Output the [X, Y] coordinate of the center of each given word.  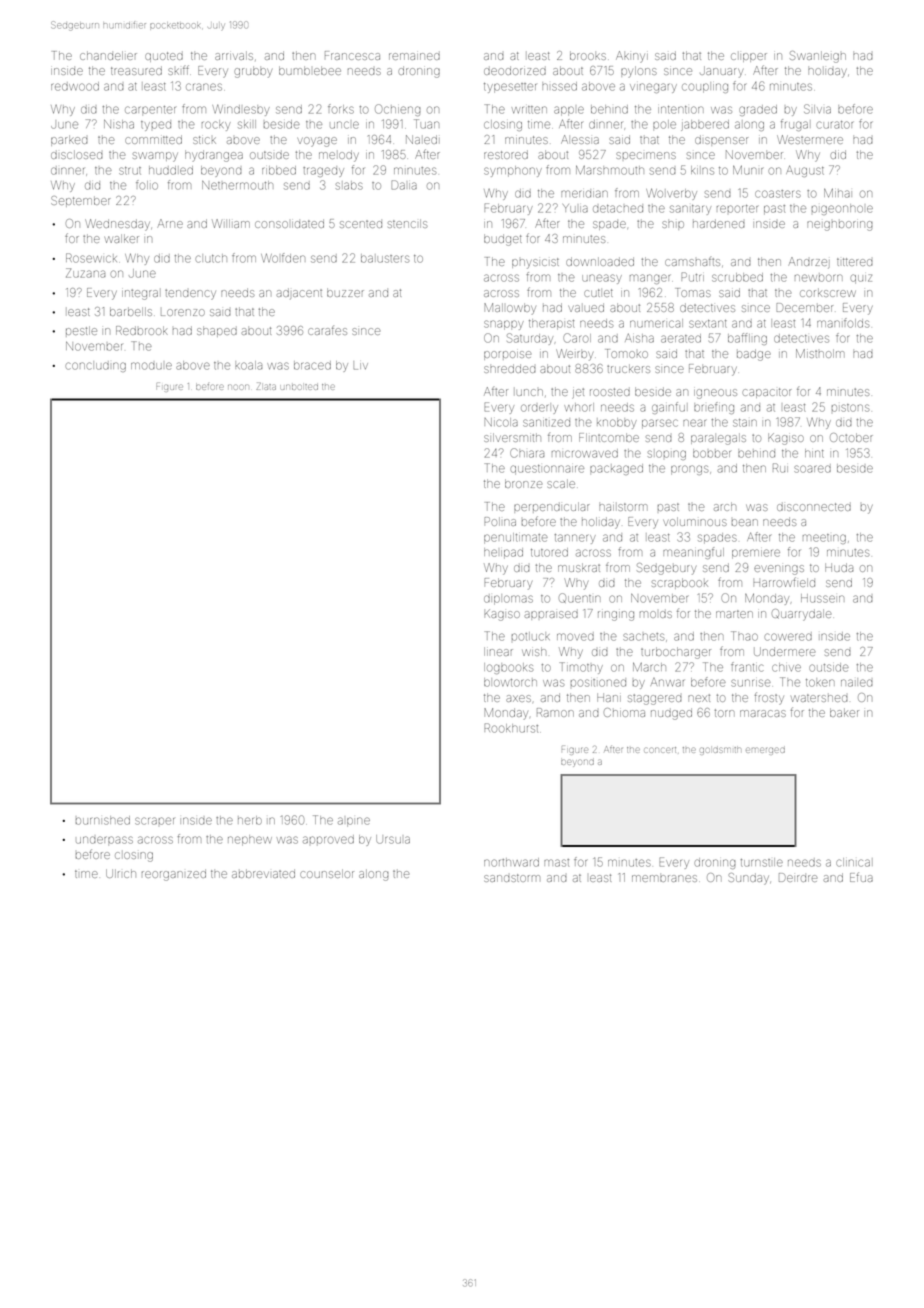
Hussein [822, 598]
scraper [154, 821]
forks [341, 109]
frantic [747, 667]
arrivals [234, 55]
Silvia [817, 109]
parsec [660, 424]
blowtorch [510, 682]
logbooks [508, 668]
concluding [95, 366]
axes [518, 698]
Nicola [501, 422]
